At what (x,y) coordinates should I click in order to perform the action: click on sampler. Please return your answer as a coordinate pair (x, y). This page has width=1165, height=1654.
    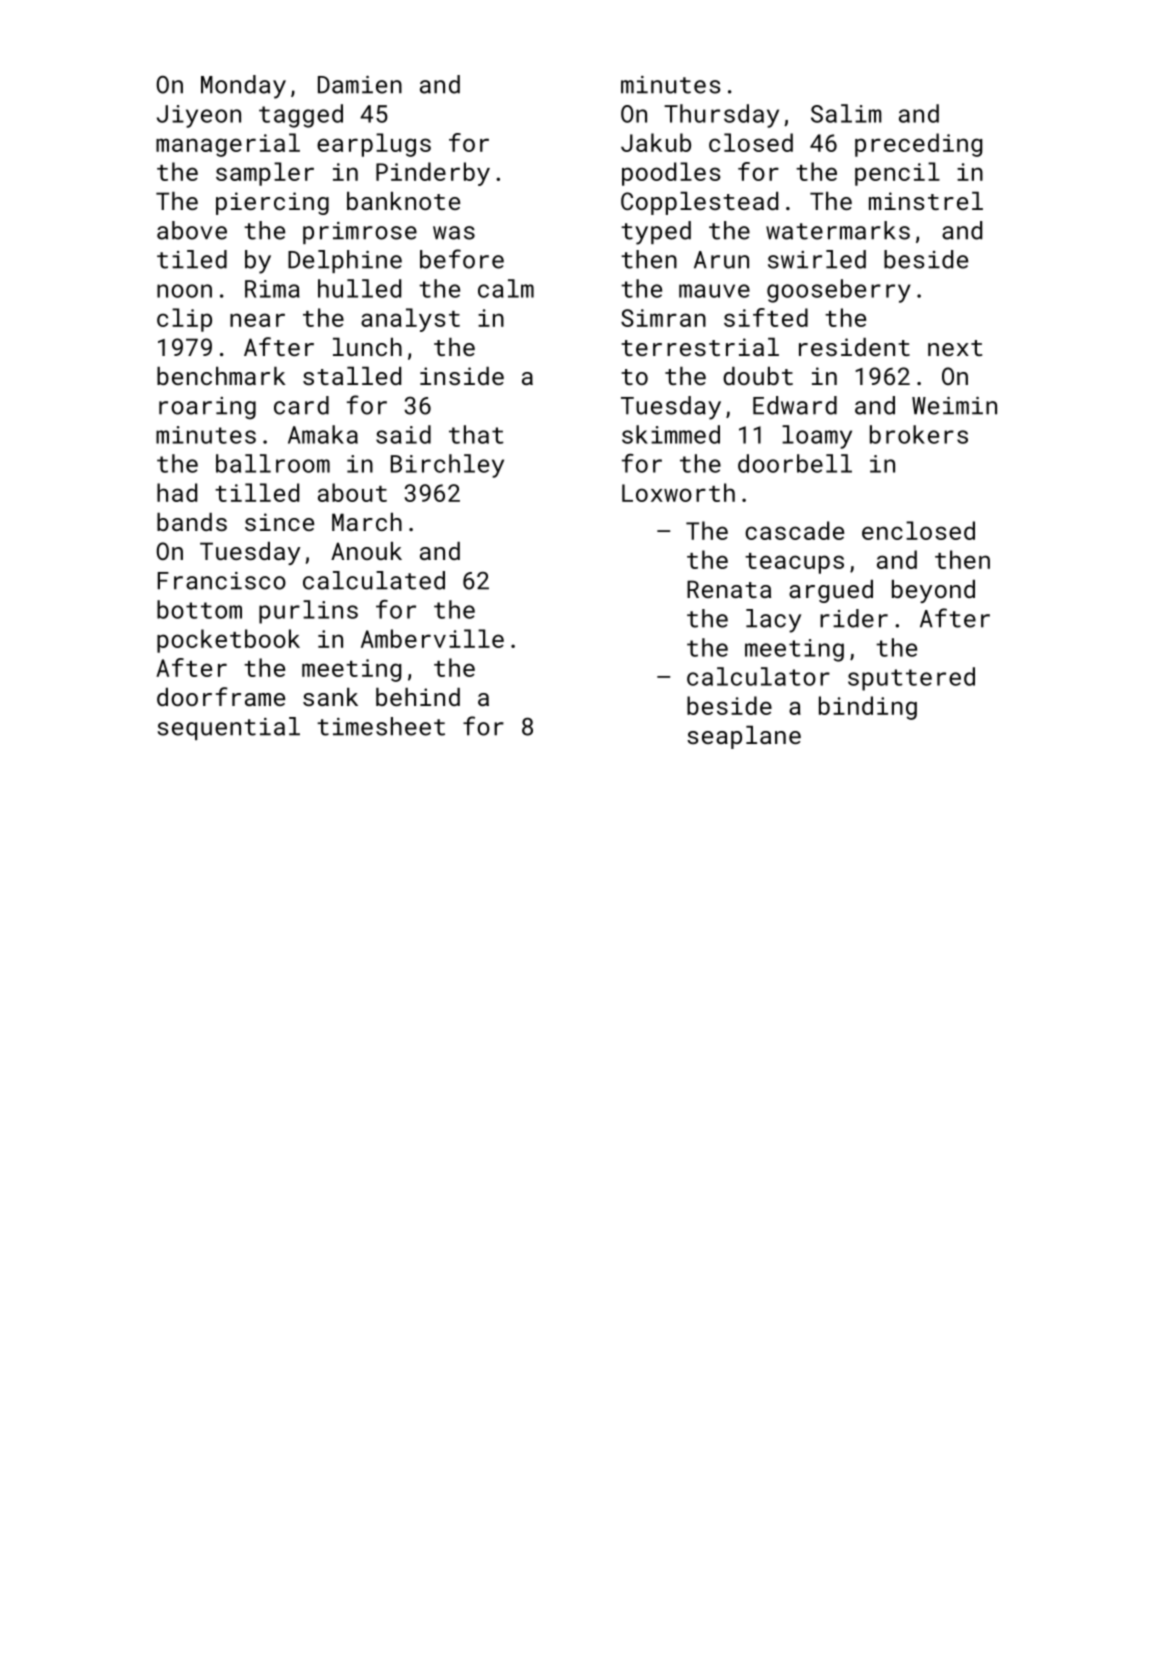
    Looking at the image, I should click on (265, 174).
